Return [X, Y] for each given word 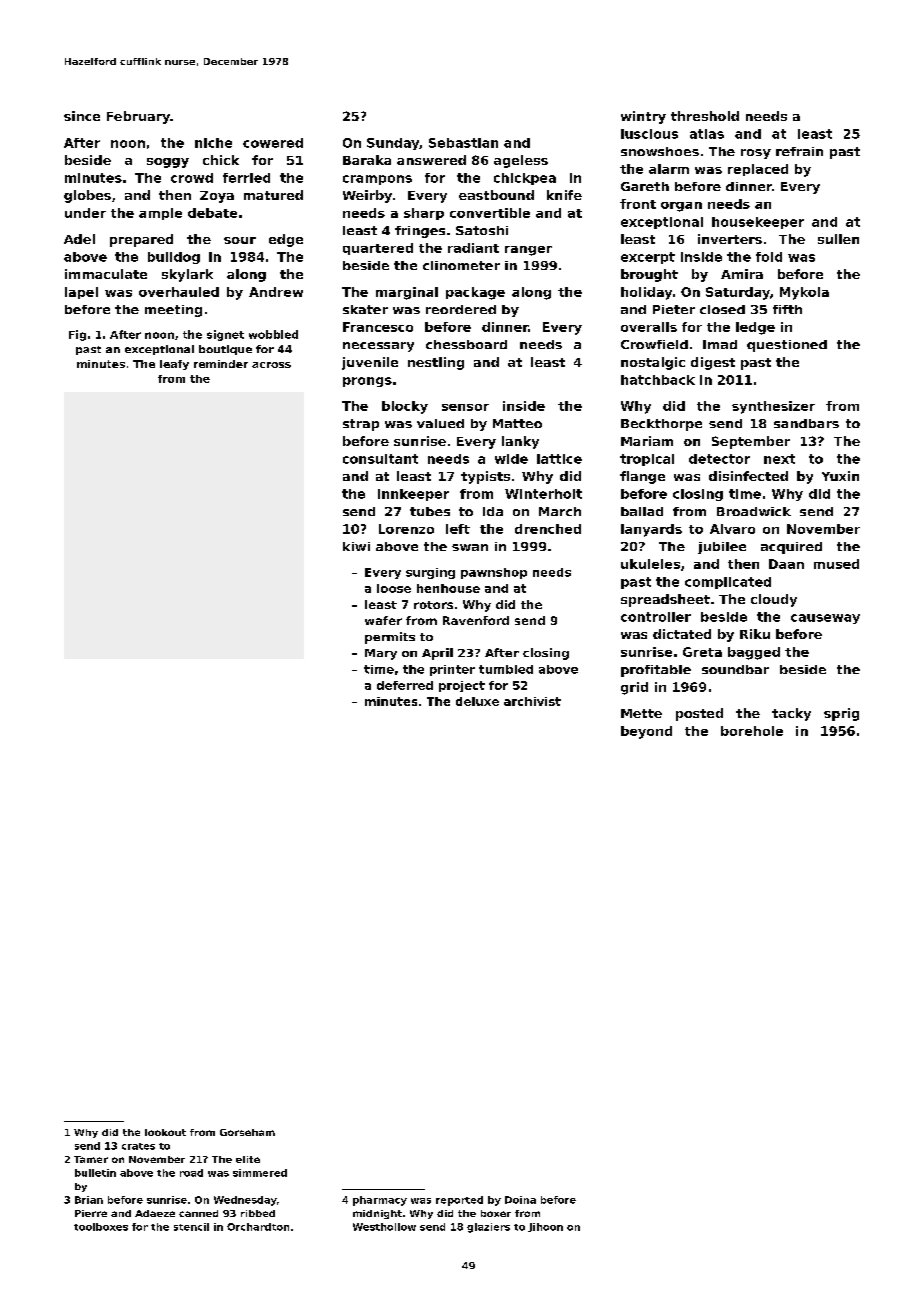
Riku [755, 634]
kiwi [356, 546]
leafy [174, 365]
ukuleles [650, 564]
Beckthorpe [661, 425]
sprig [841, 714]
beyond [646, 732]
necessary [378, 347]
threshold [705, 116]
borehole [752, 731]
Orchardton [258, 1227]
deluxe [477, 701]
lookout [165, 1132]
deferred [405, 685]
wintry [643, 117]
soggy [168, 163]
